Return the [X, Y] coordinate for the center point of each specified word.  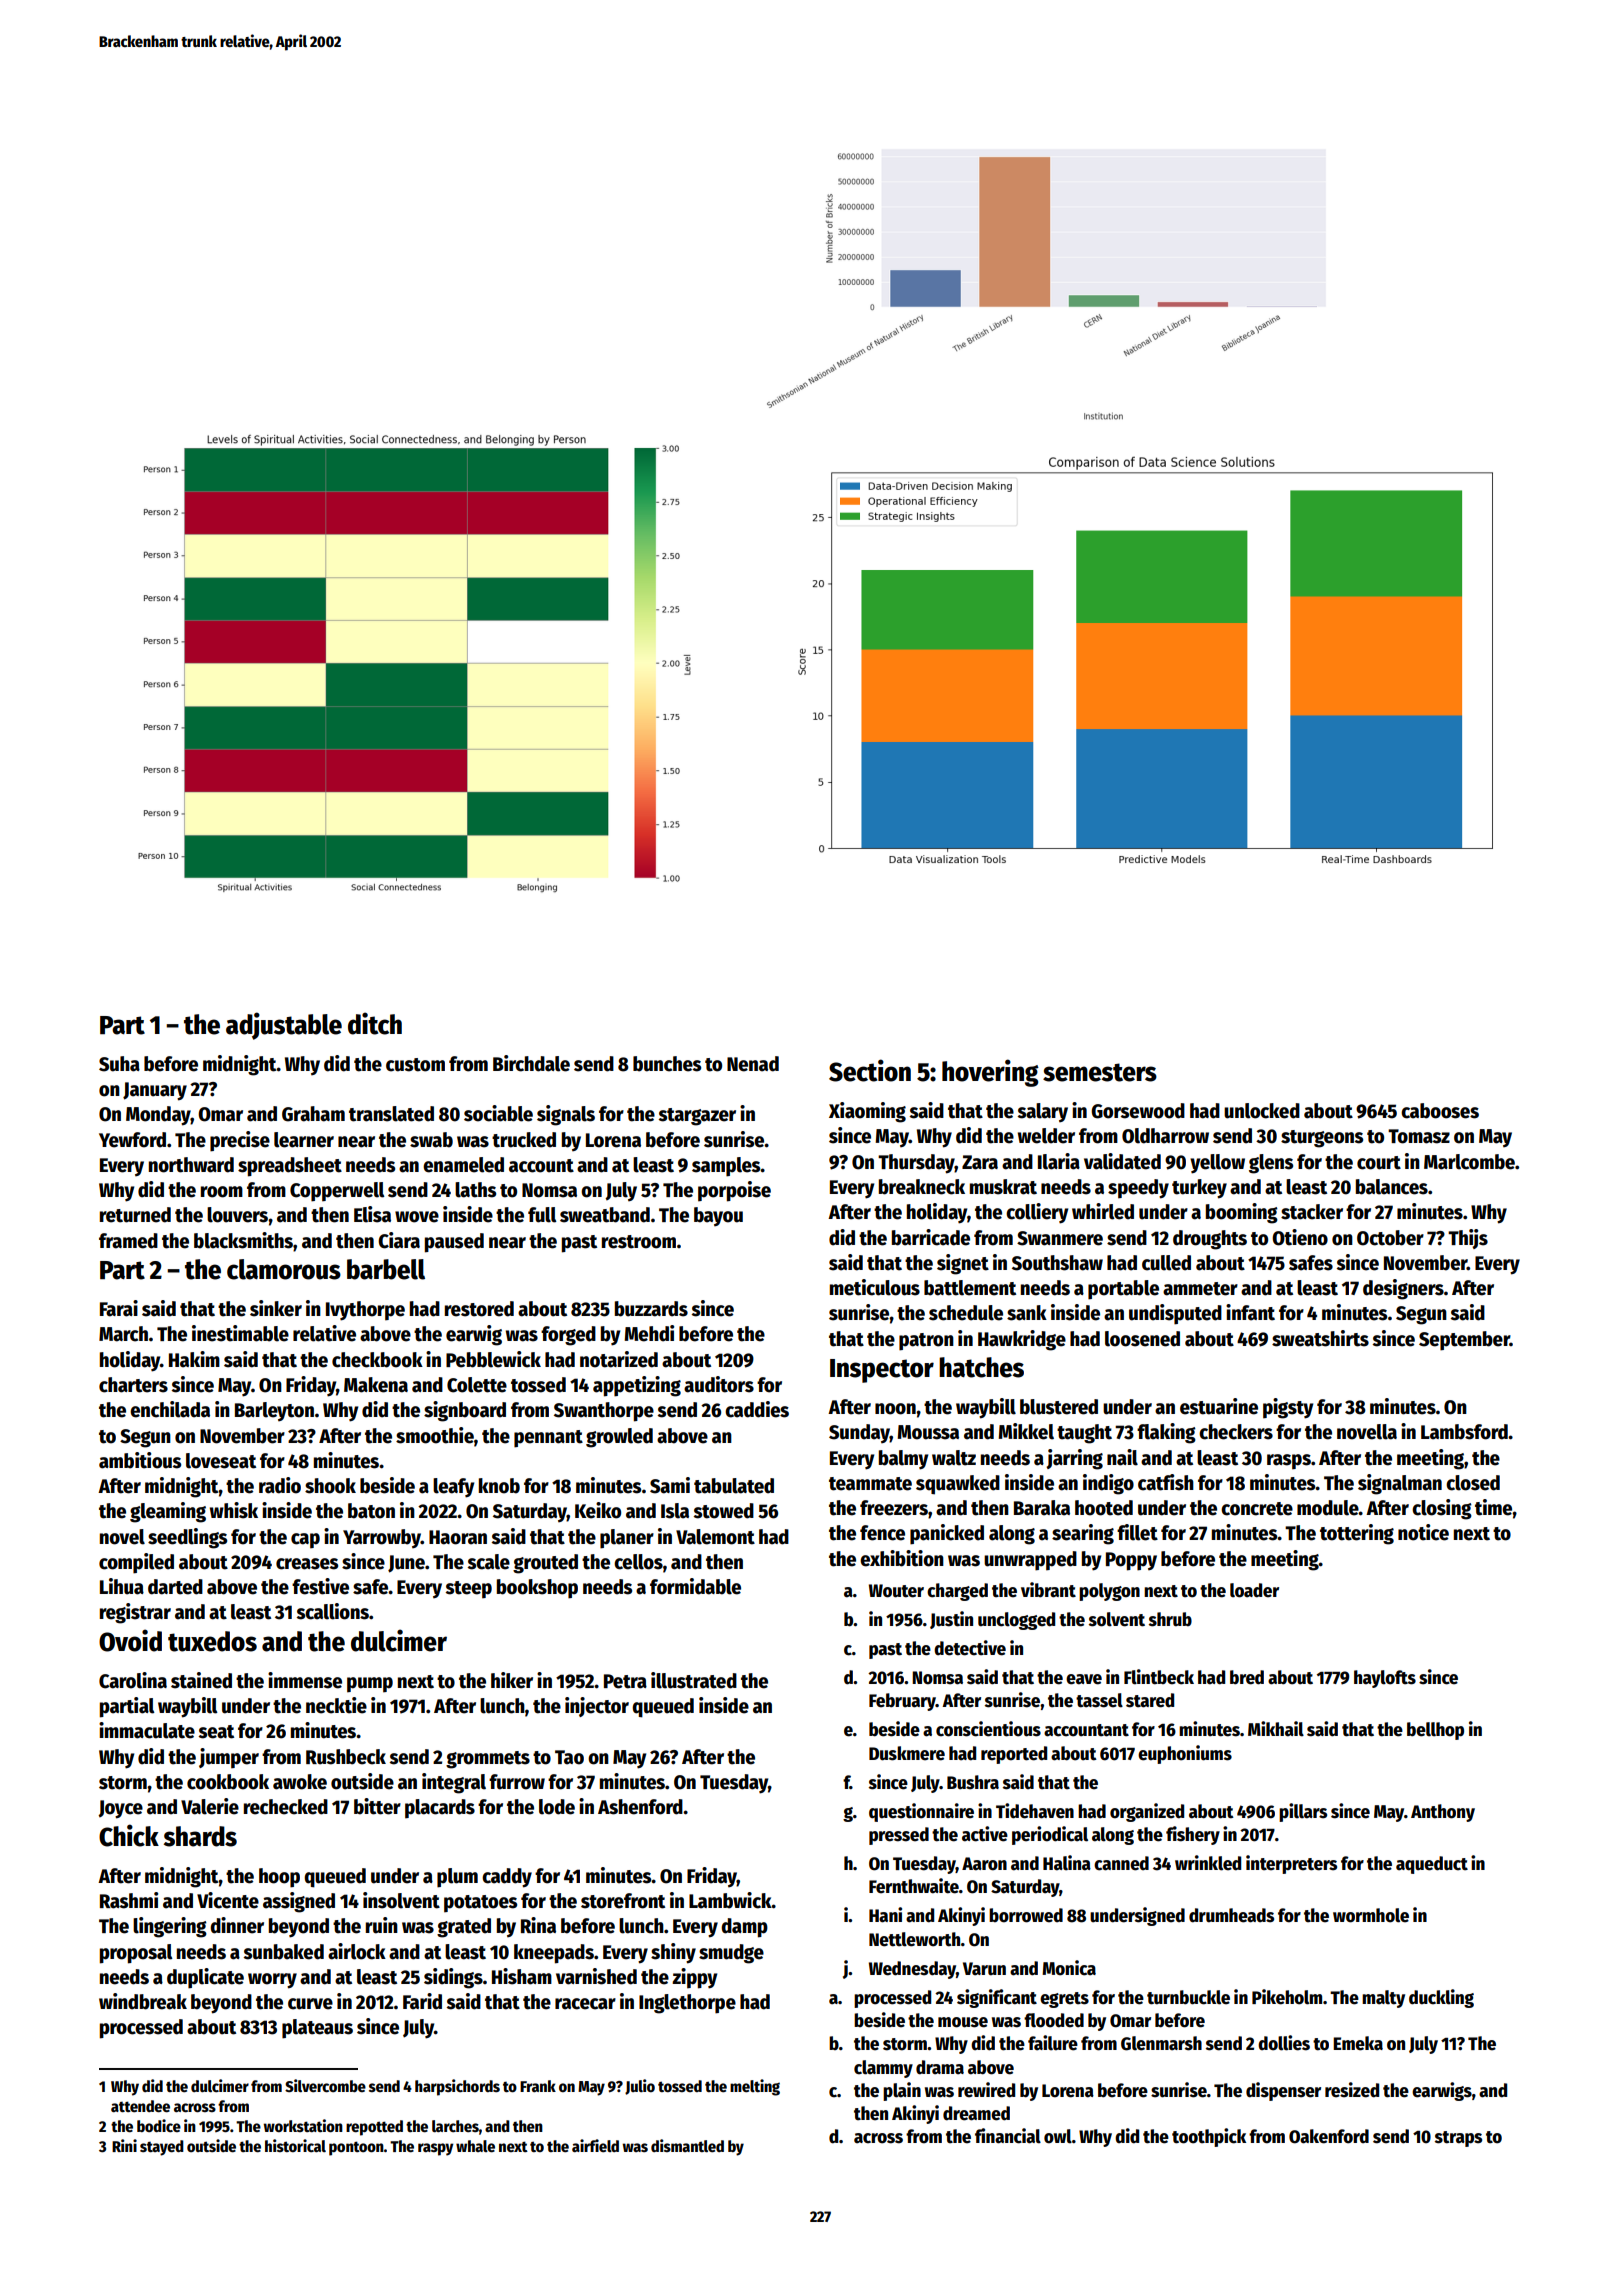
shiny [673, 1953]
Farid [422, 2001]
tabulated [734, 1486]
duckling [1441, 1998]
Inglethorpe [687, 2004]
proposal [136, 1954]
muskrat [1003, 1187]
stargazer [697, 1117]
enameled [463, 1165]
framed [128, 1241]
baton [371, 1511]
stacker [1312, 1212]
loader [1254, 1590]
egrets [1064, 2000]
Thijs [1468, 1239]
